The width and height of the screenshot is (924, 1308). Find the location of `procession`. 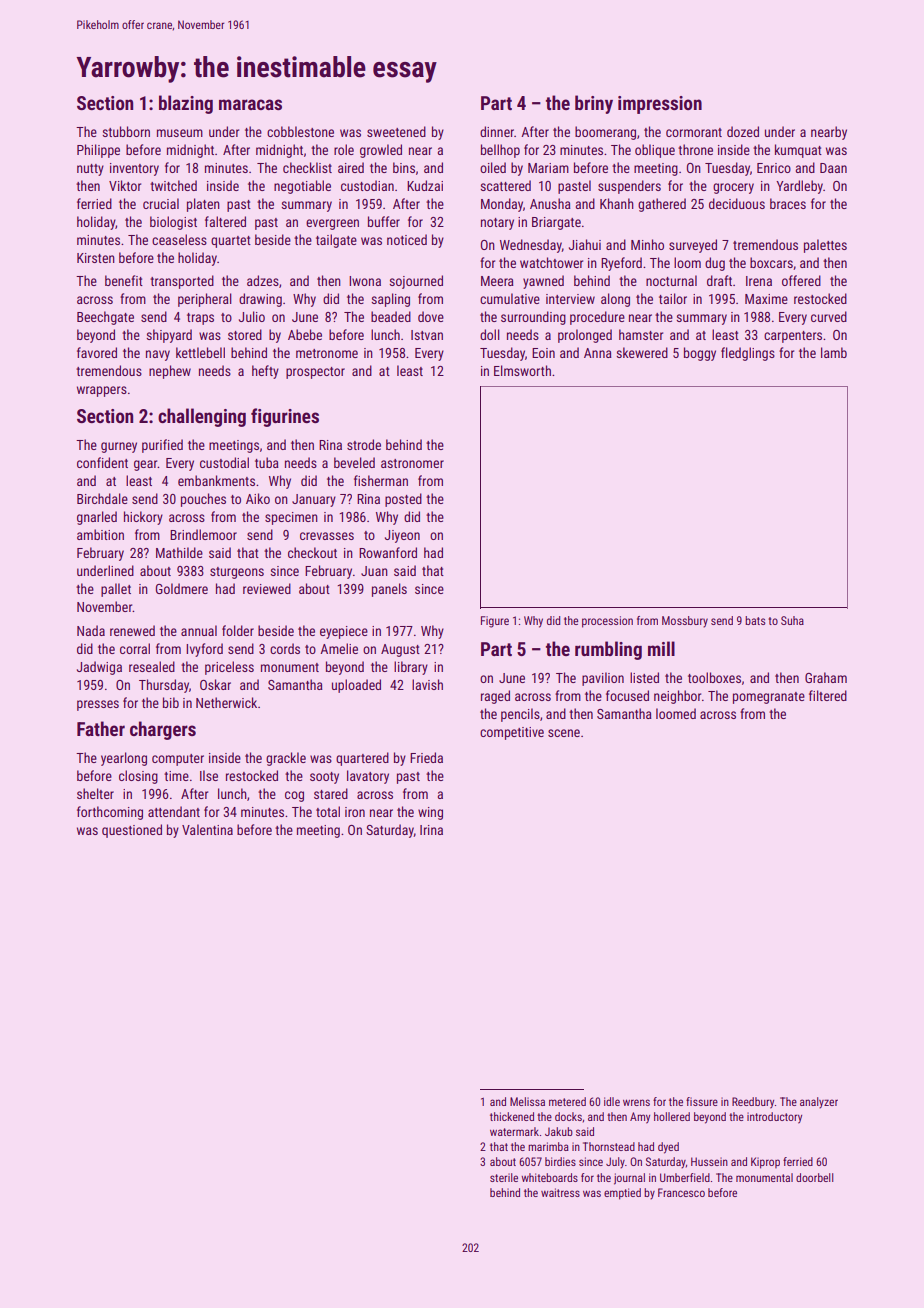

procession is located at coordinates (607, 622).
